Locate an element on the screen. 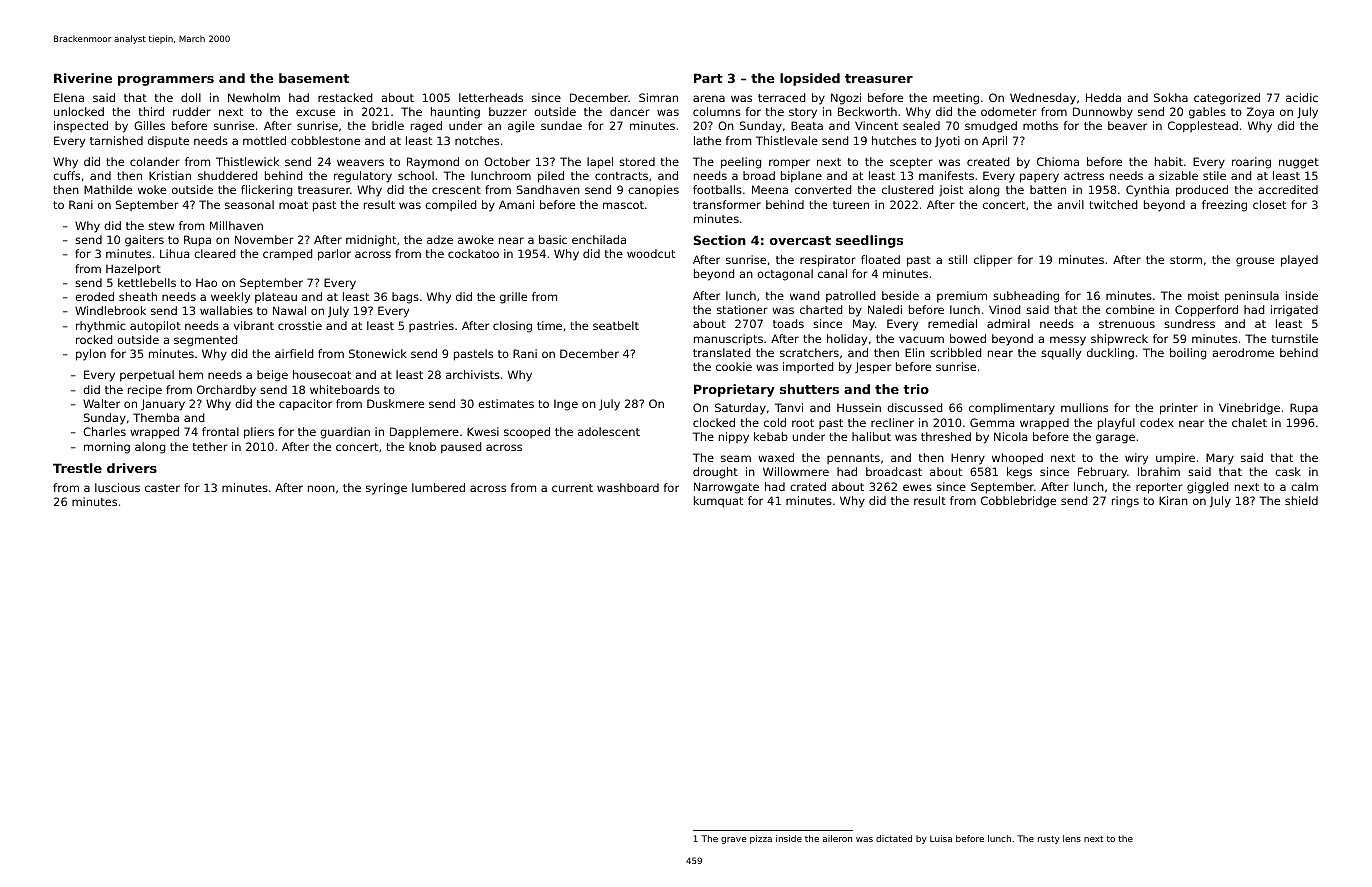 Image resolution: width=1372 pixels, height=887 pixels. scooped is located at coordinates (527, 432).
